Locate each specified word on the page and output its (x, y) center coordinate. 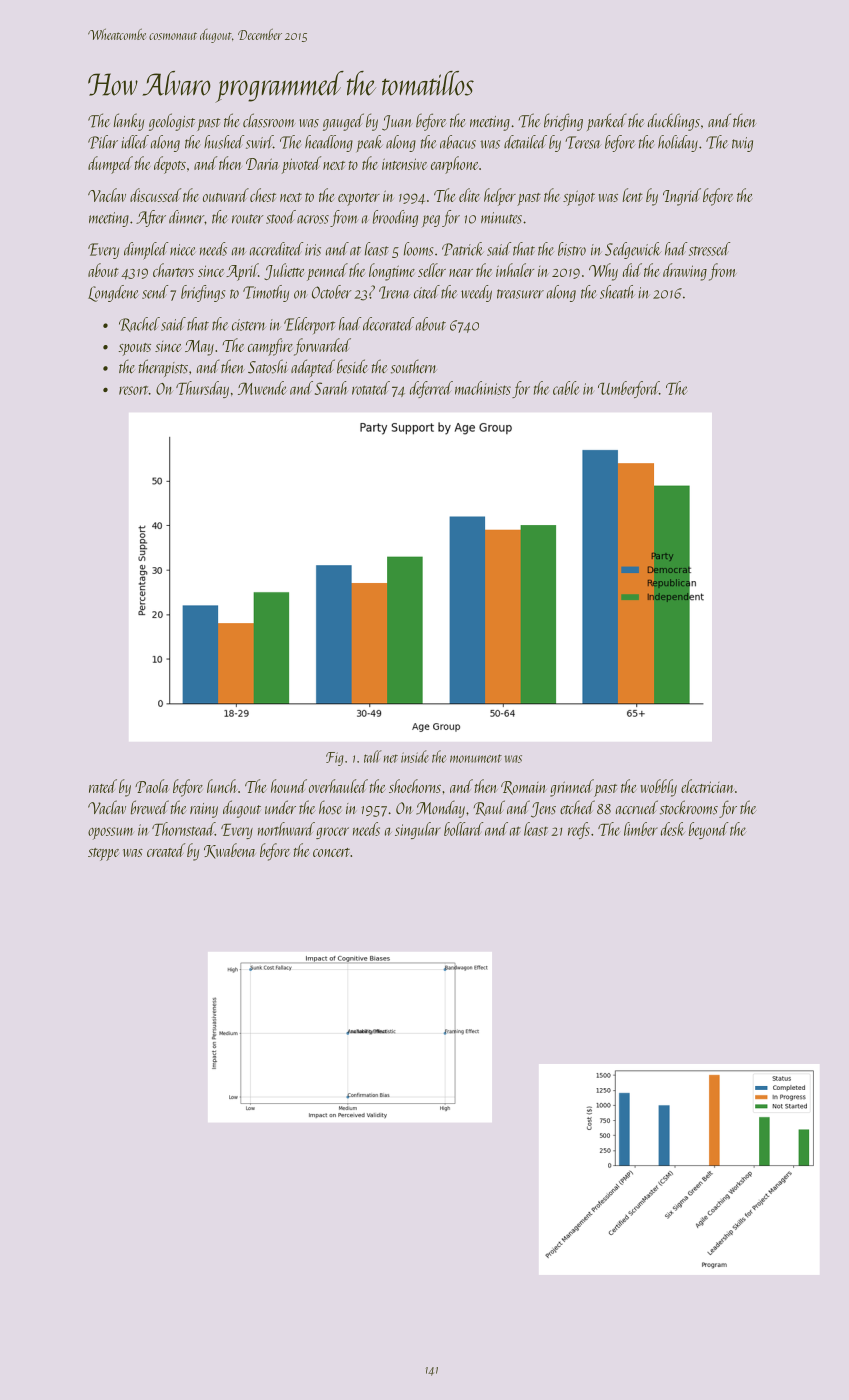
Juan (397, 123)
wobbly (659, 788)
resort (133, 390)
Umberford (628, 389)
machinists (483, 388)
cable (566, 388)
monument (476, 758)
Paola (152, 786)
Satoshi (268, 366)
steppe (103, 854)
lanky (129, 122)
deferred (431, 389)
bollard (464, 829)
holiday (678, 143)
